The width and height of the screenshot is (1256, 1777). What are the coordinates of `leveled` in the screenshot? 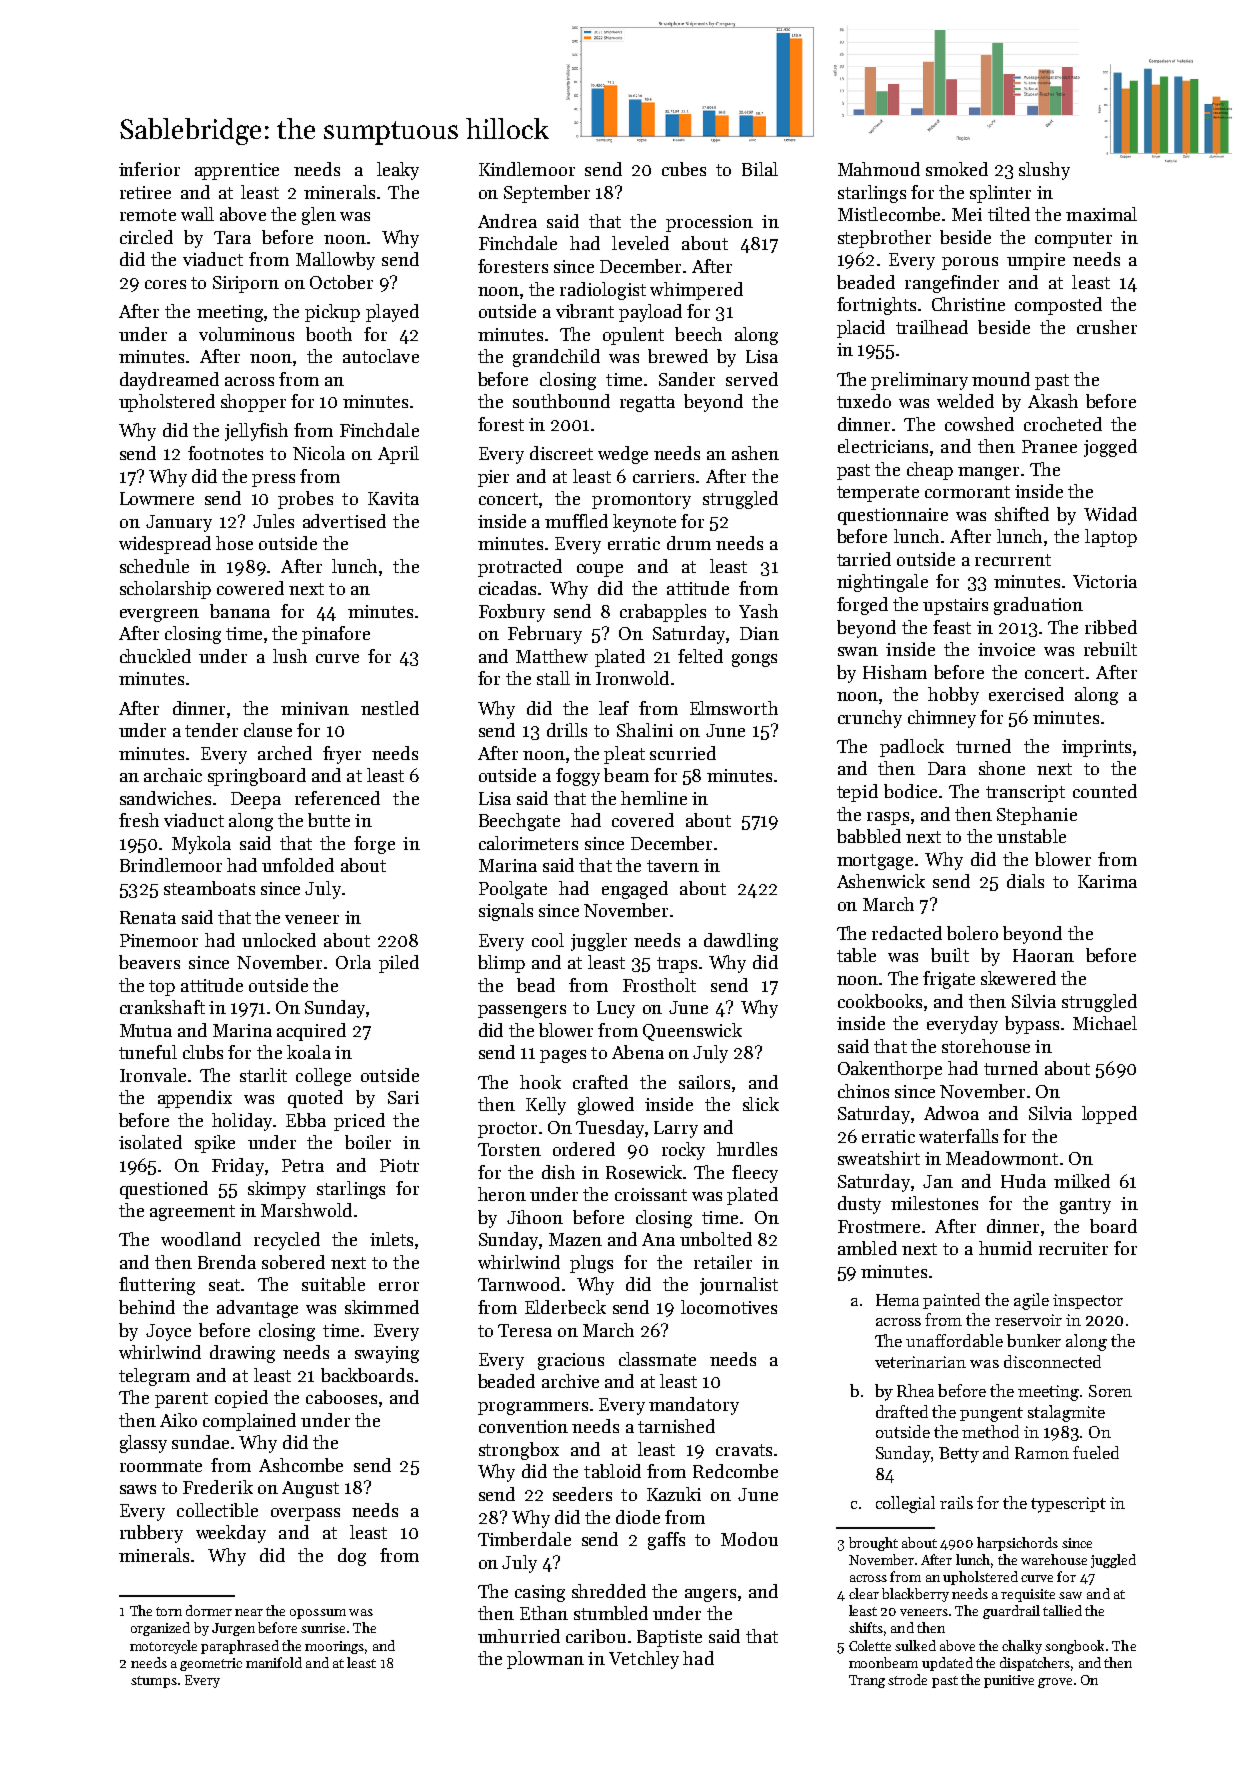 It's located at (640, 243).
